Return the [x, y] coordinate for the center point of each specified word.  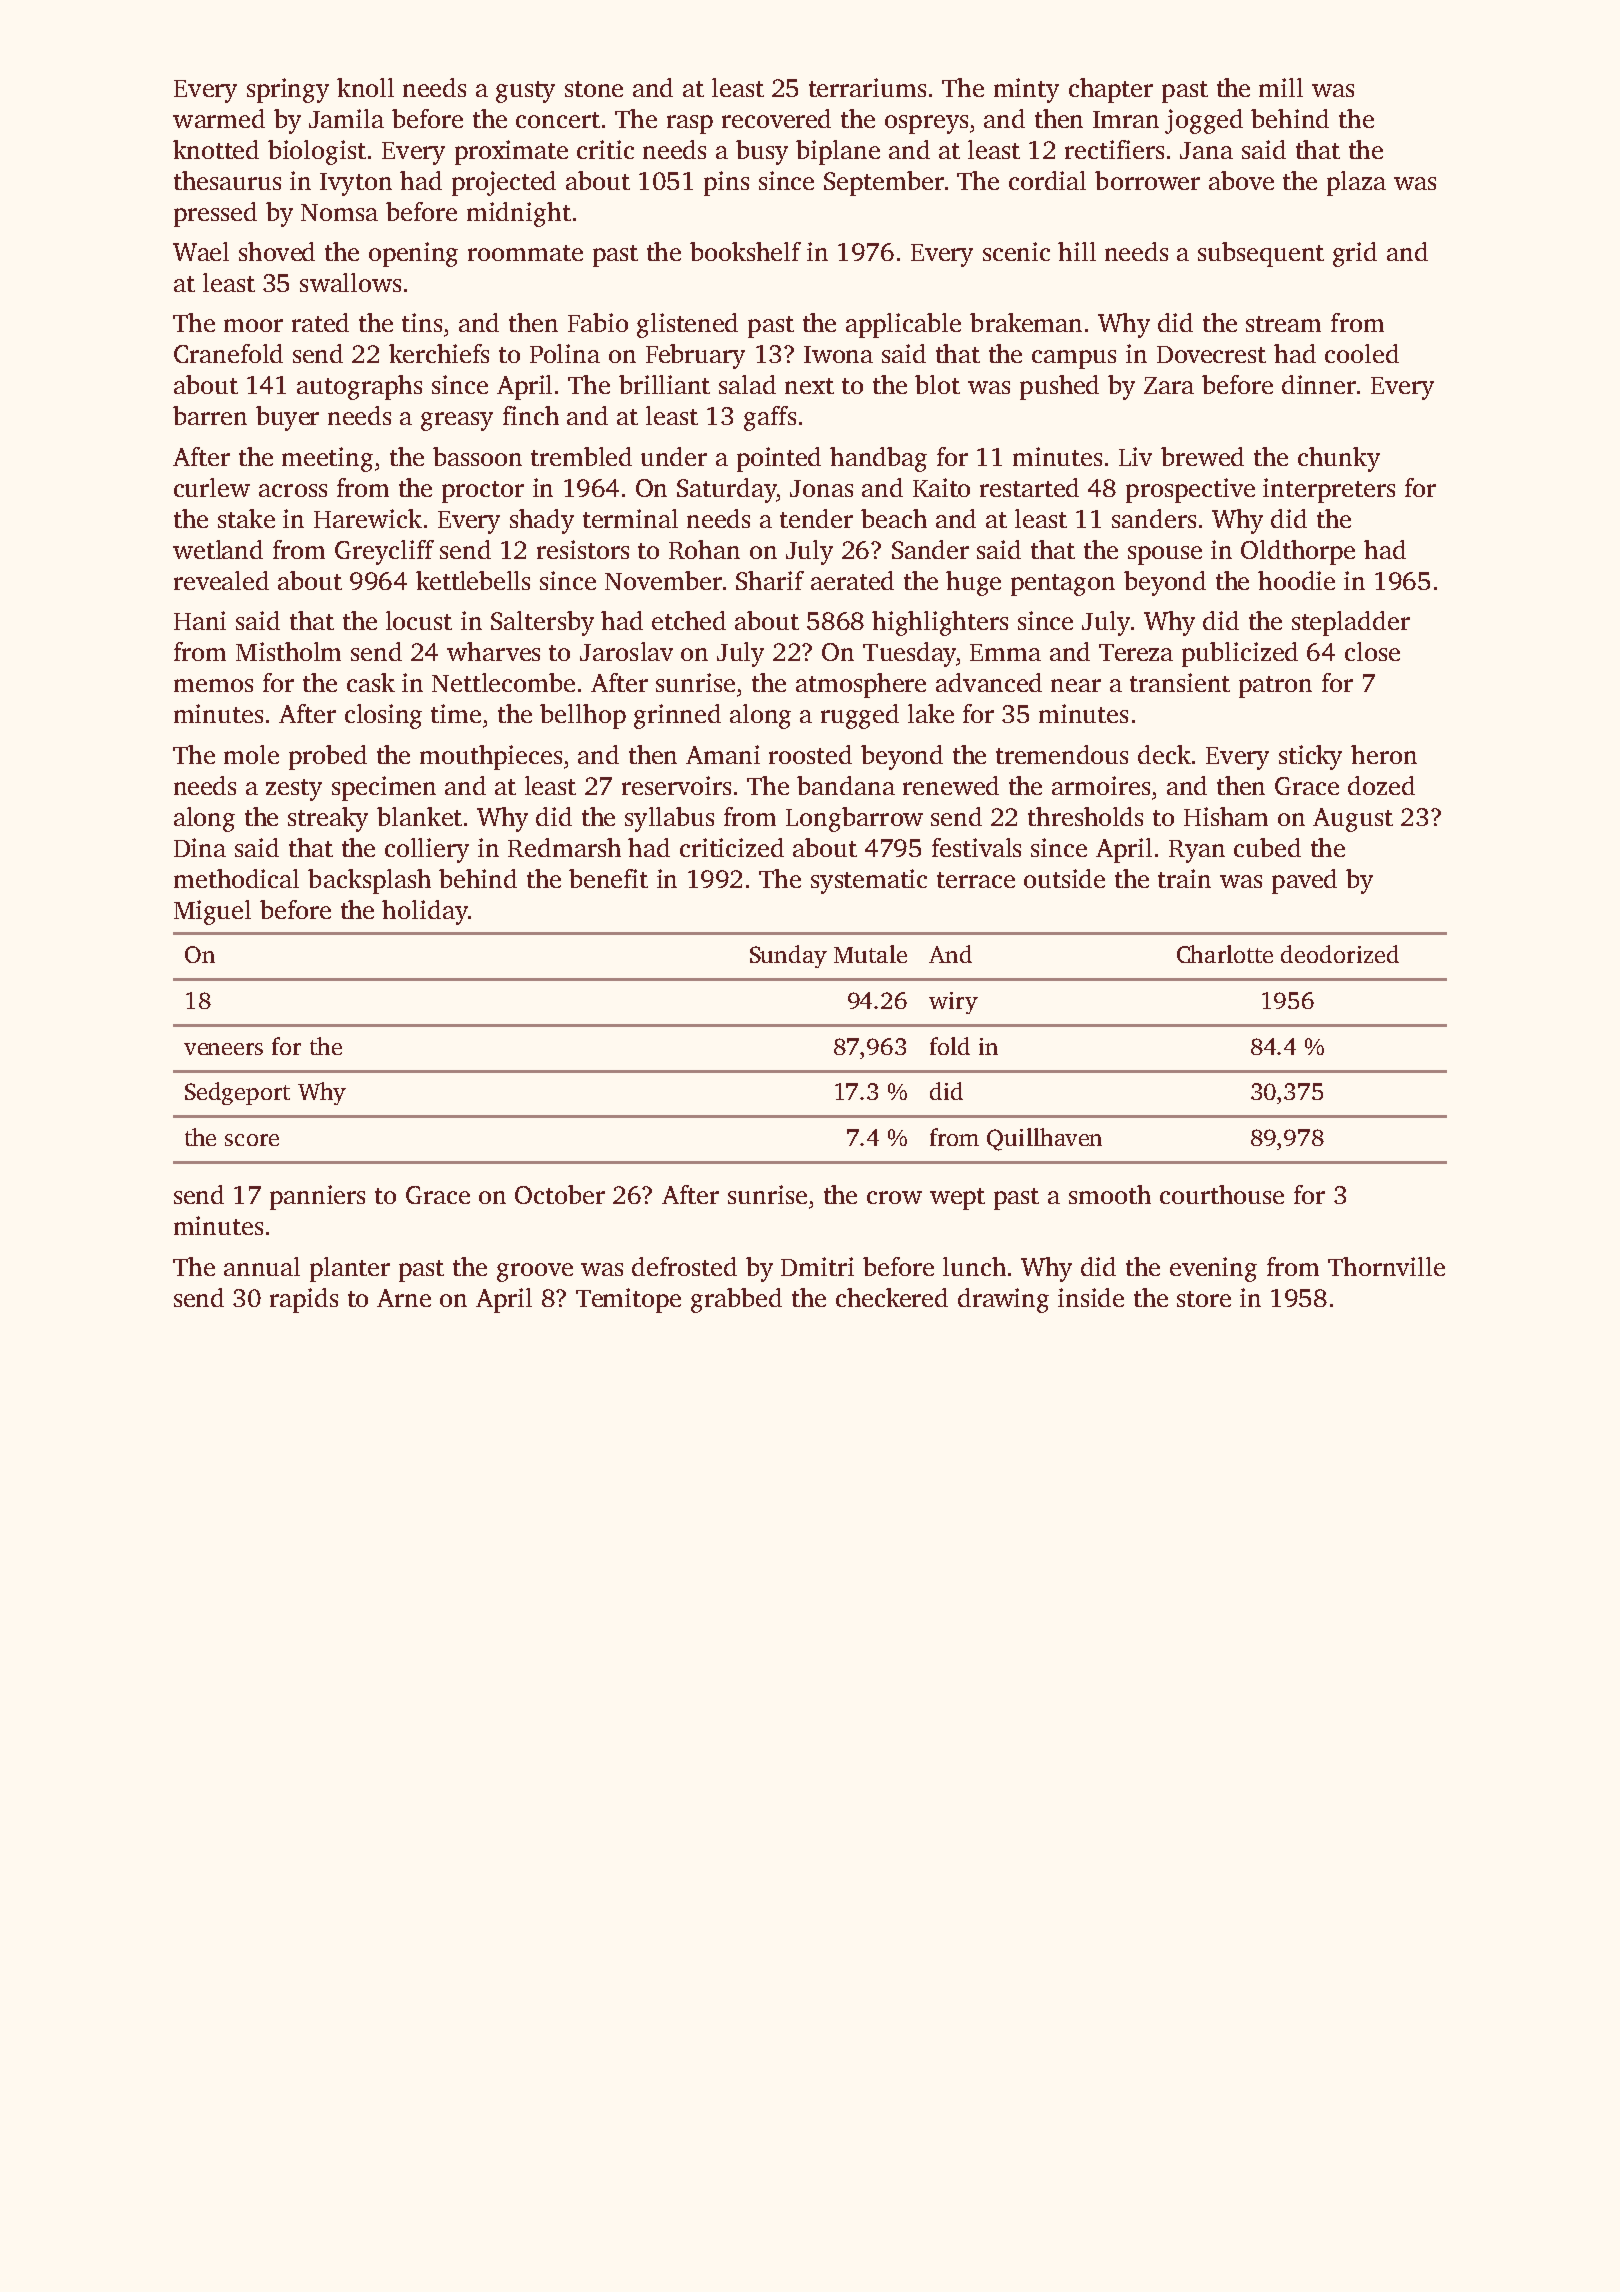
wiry [953, 1003]
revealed [221, 580]
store [1204, 1299]
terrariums [867, 87]
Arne [404, 1298]
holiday [425, 912]
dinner [1319, 384]
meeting [327, 459]
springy [288, 90]
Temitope [628, 1300]
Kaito [941, 487]
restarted [1029, 487]
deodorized [1340, 954]
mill [1281, 87]
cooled [1362, 353]
